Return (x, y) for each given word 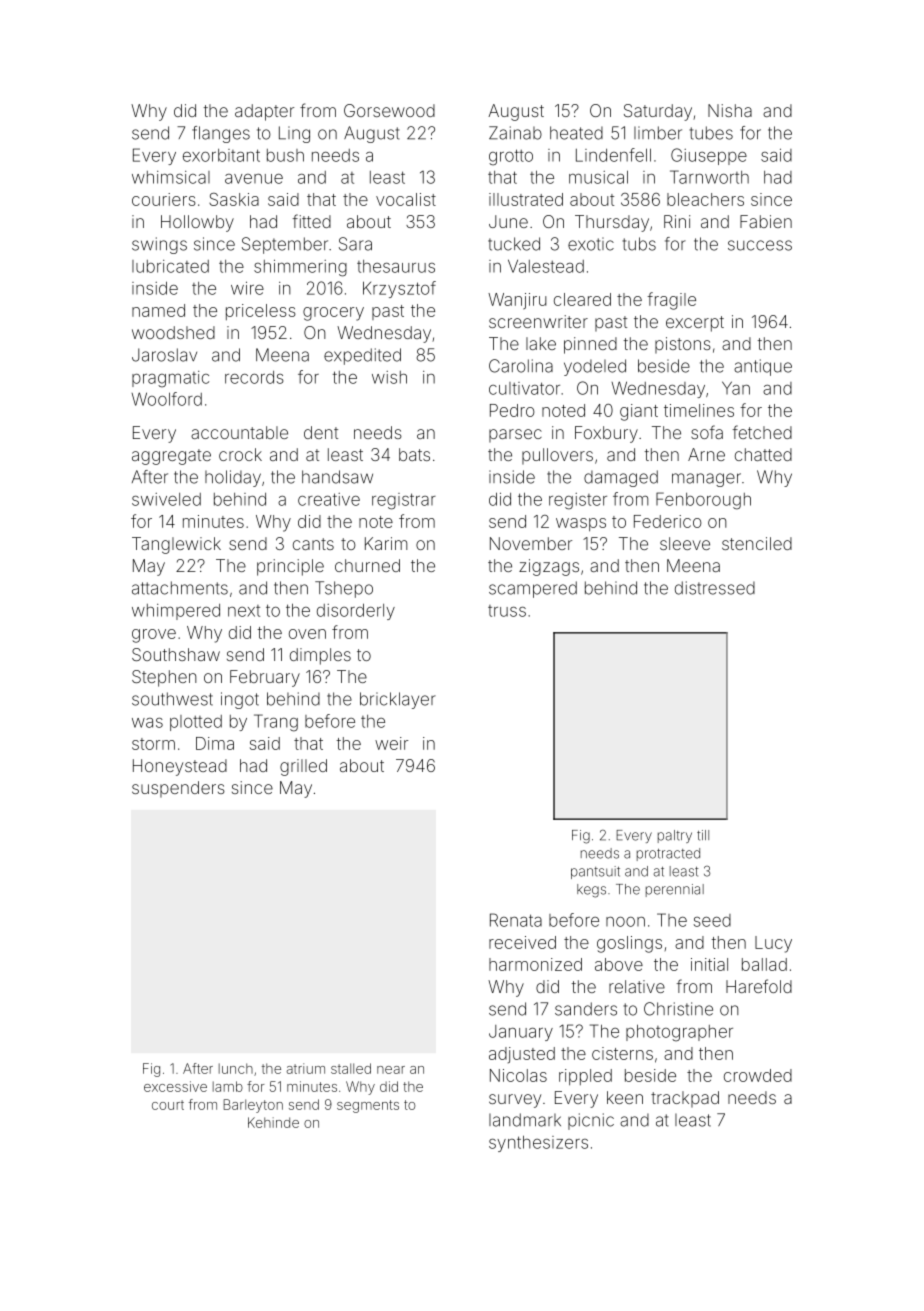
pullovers (557, 456)
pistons (683, 345)
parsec (515, 435)
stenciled (757, 543)
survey (515, 1101)
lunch (236, 1068)
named (158, 310)
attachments (180, 588)
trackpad (685, 1099)
